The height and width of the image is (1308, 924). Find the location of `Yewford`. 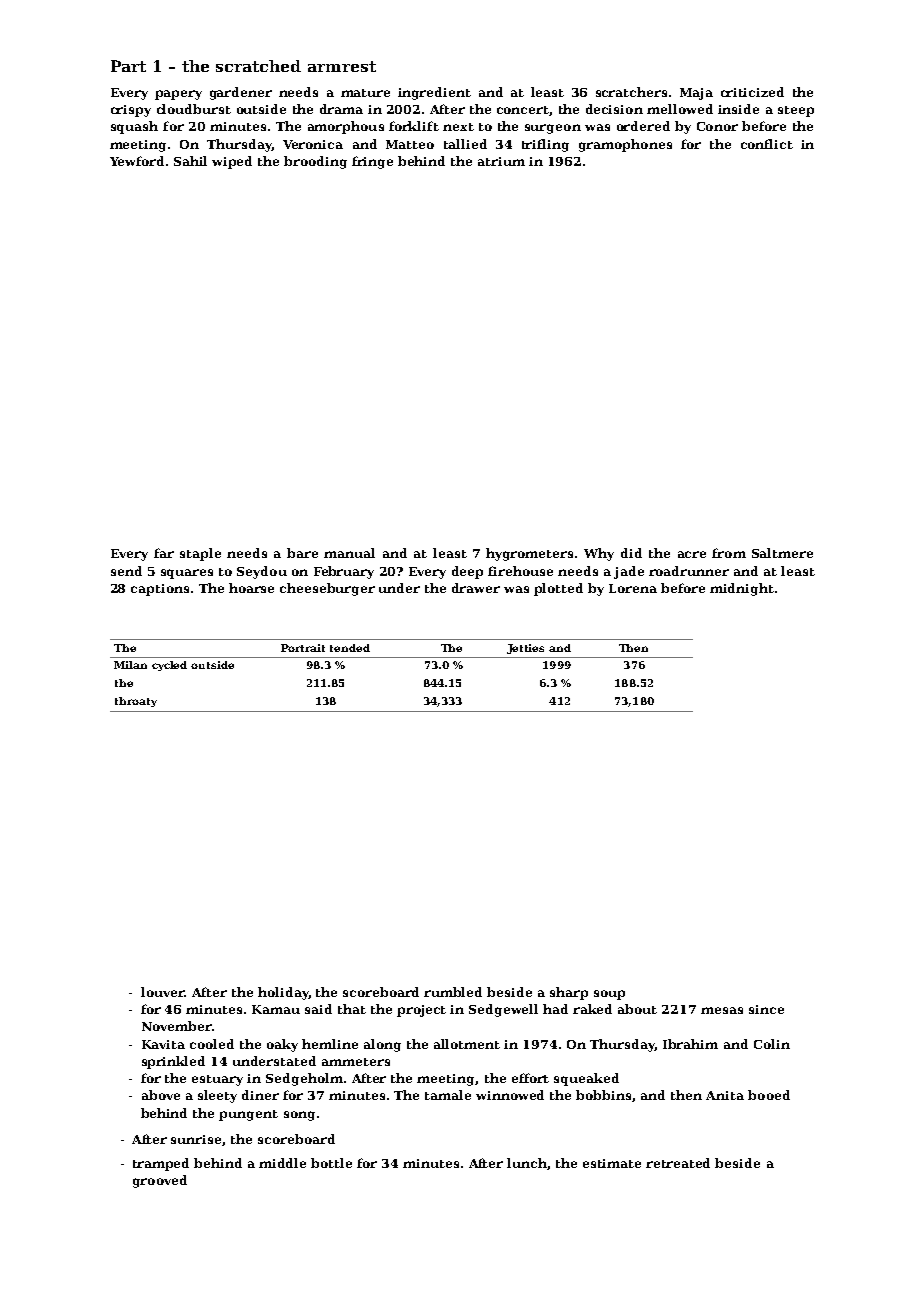

Yewford is located at coordinates (137, 161).
